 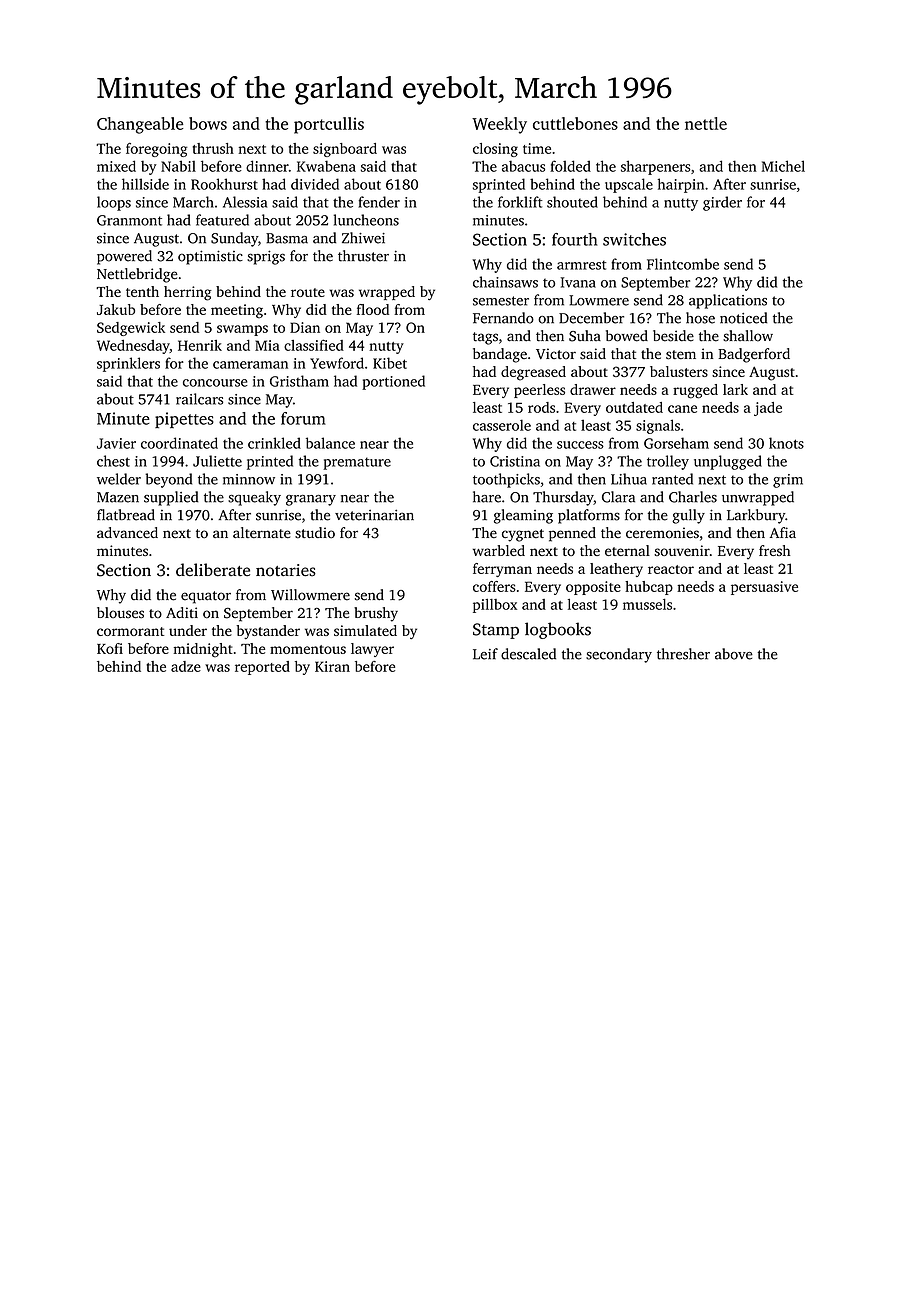 I want to click on bows, so click(x=208, y=123).
